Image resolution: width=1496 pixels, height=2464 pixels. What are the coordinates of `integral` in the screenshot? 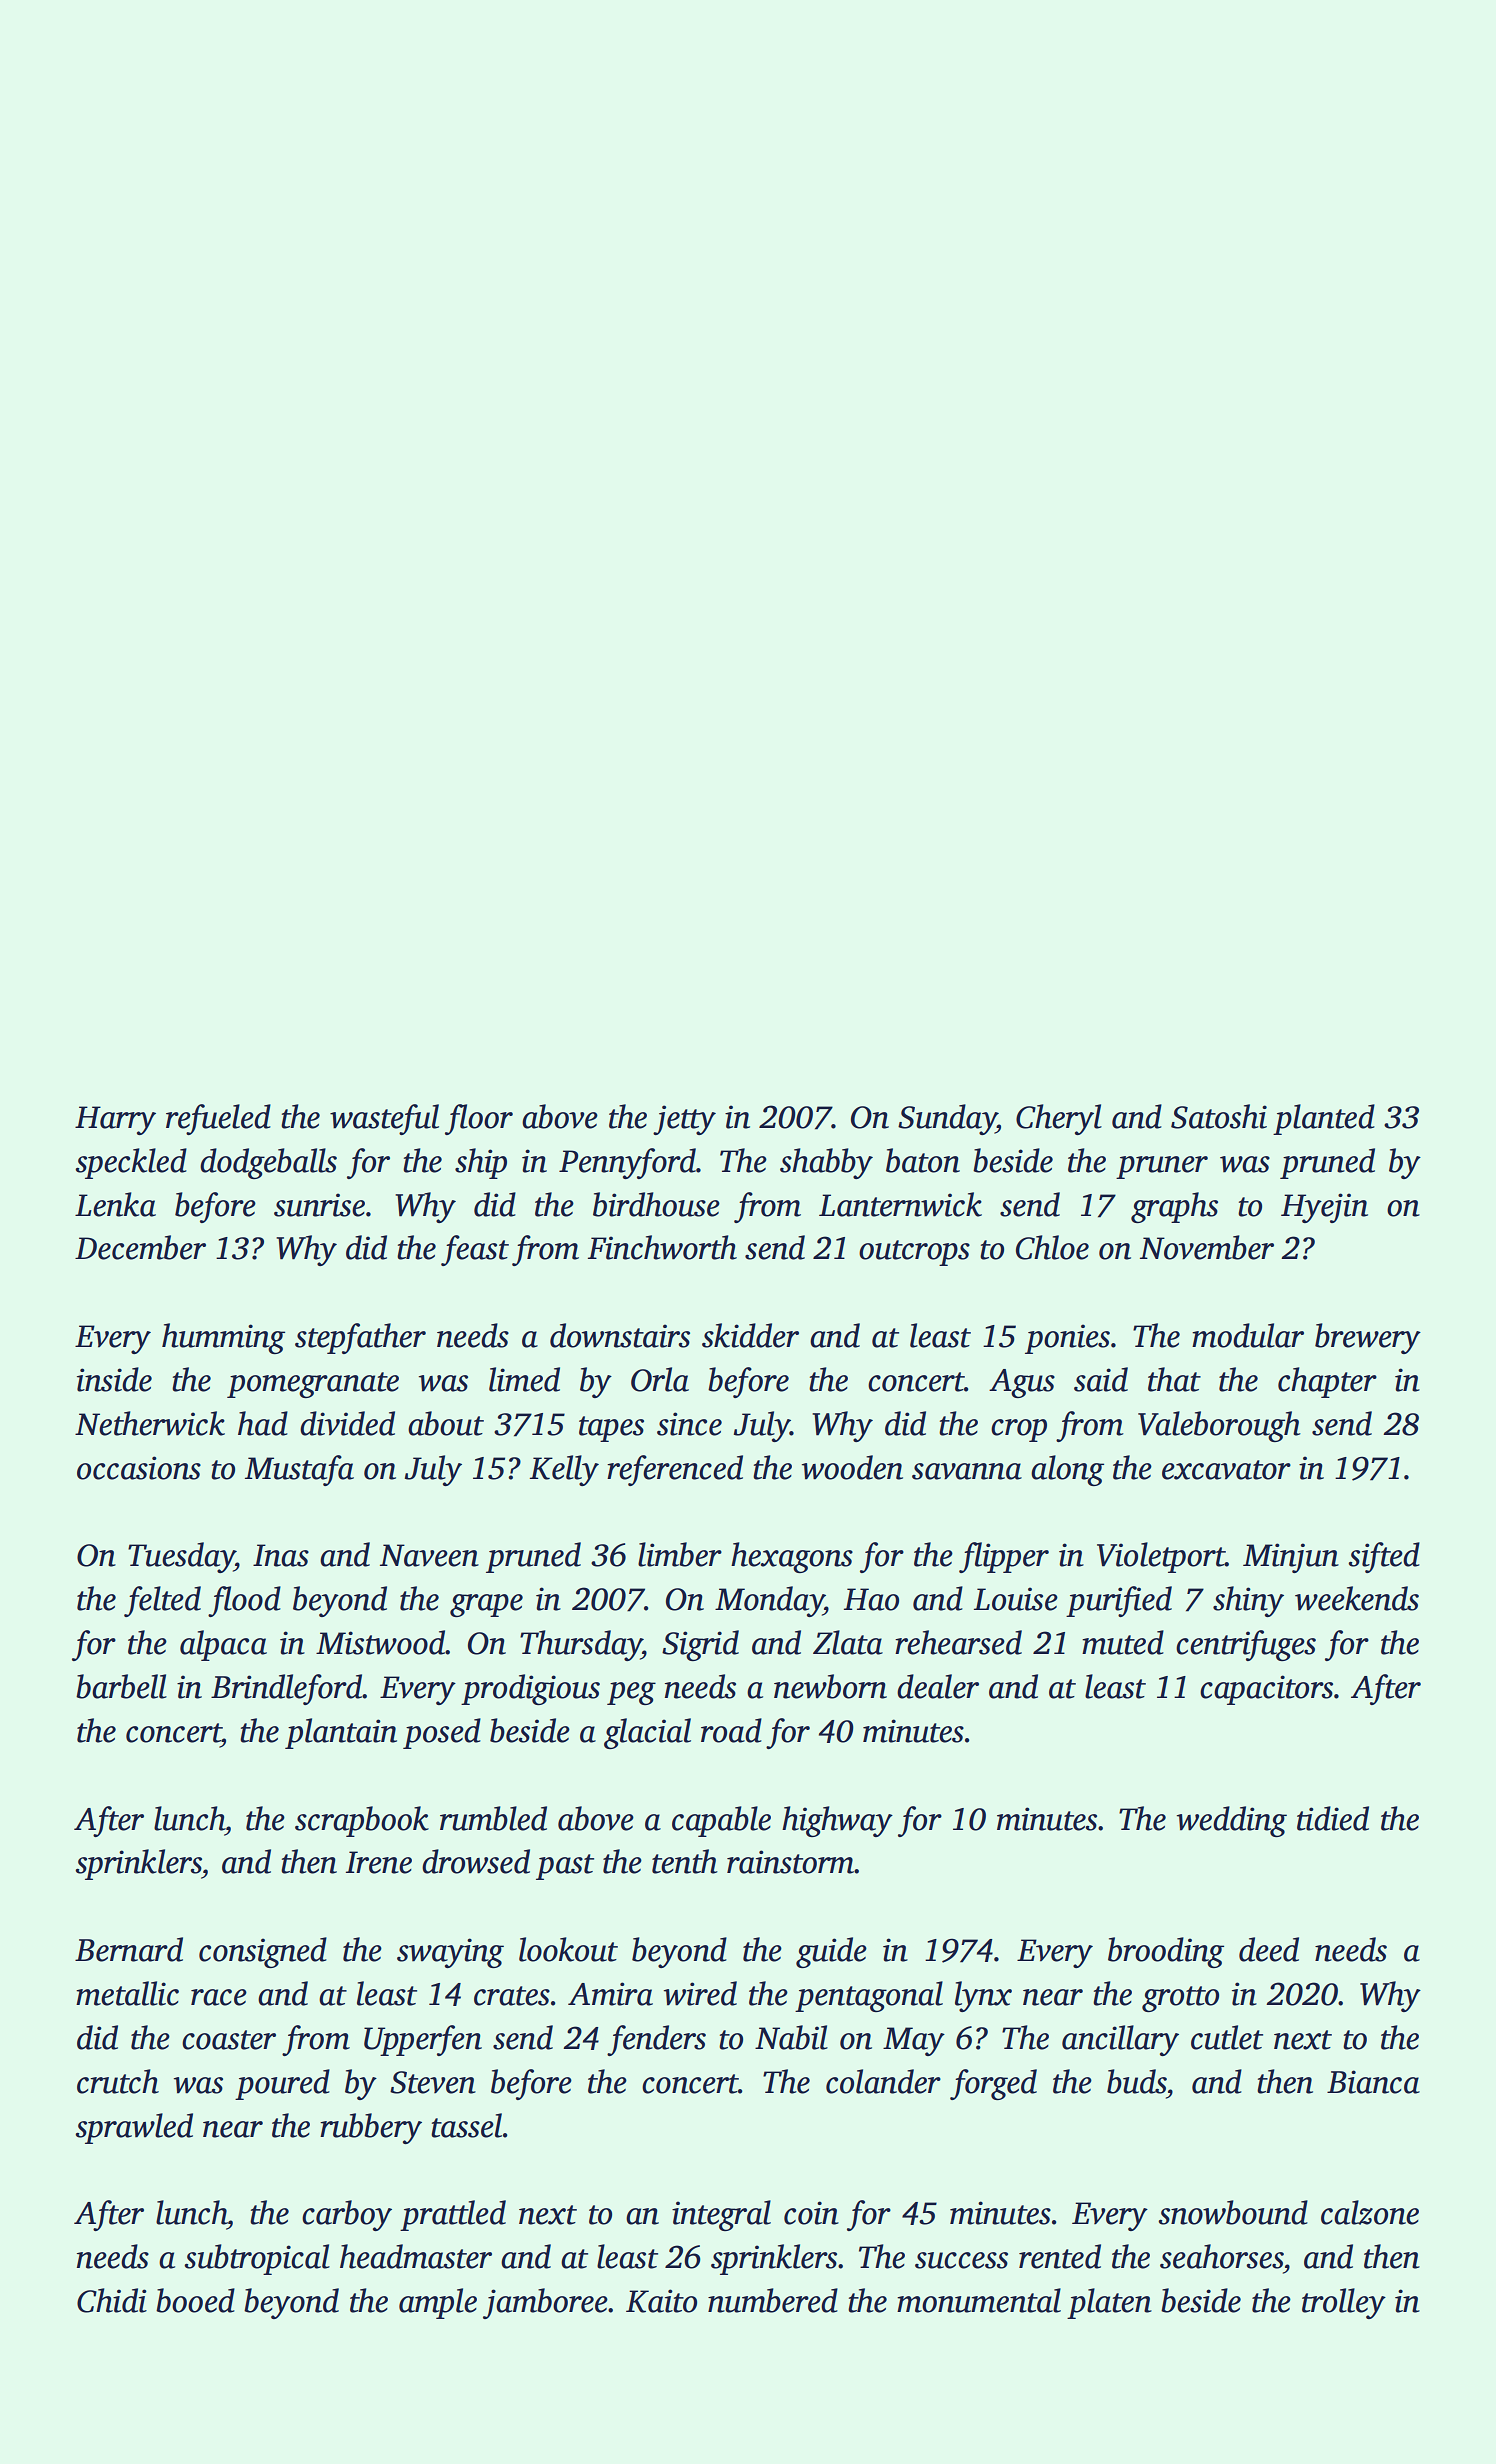 It's located at (721, 2215).
